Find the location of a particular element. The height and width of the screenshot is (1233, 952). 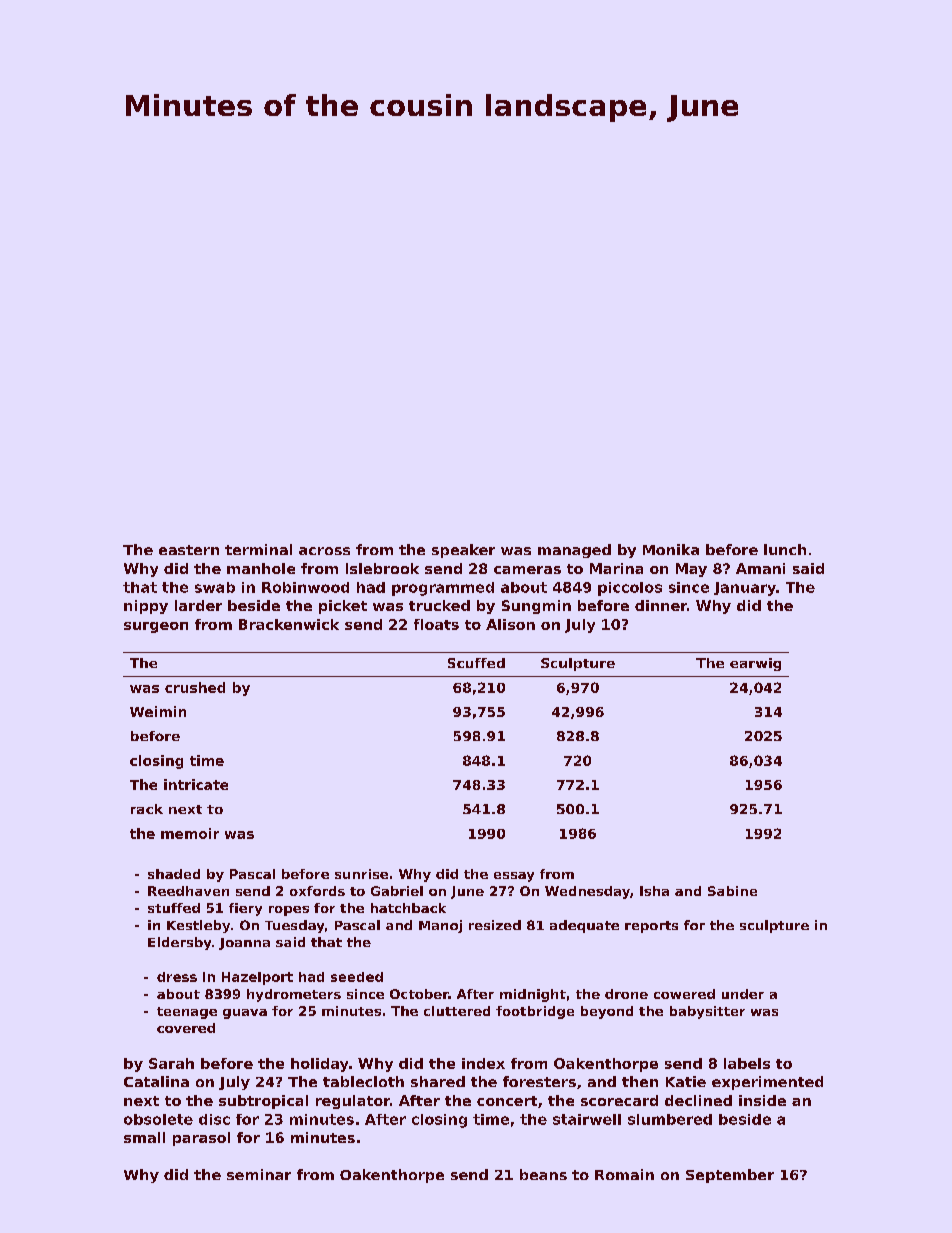

Scuffed is located at coordinates (476, 663).
